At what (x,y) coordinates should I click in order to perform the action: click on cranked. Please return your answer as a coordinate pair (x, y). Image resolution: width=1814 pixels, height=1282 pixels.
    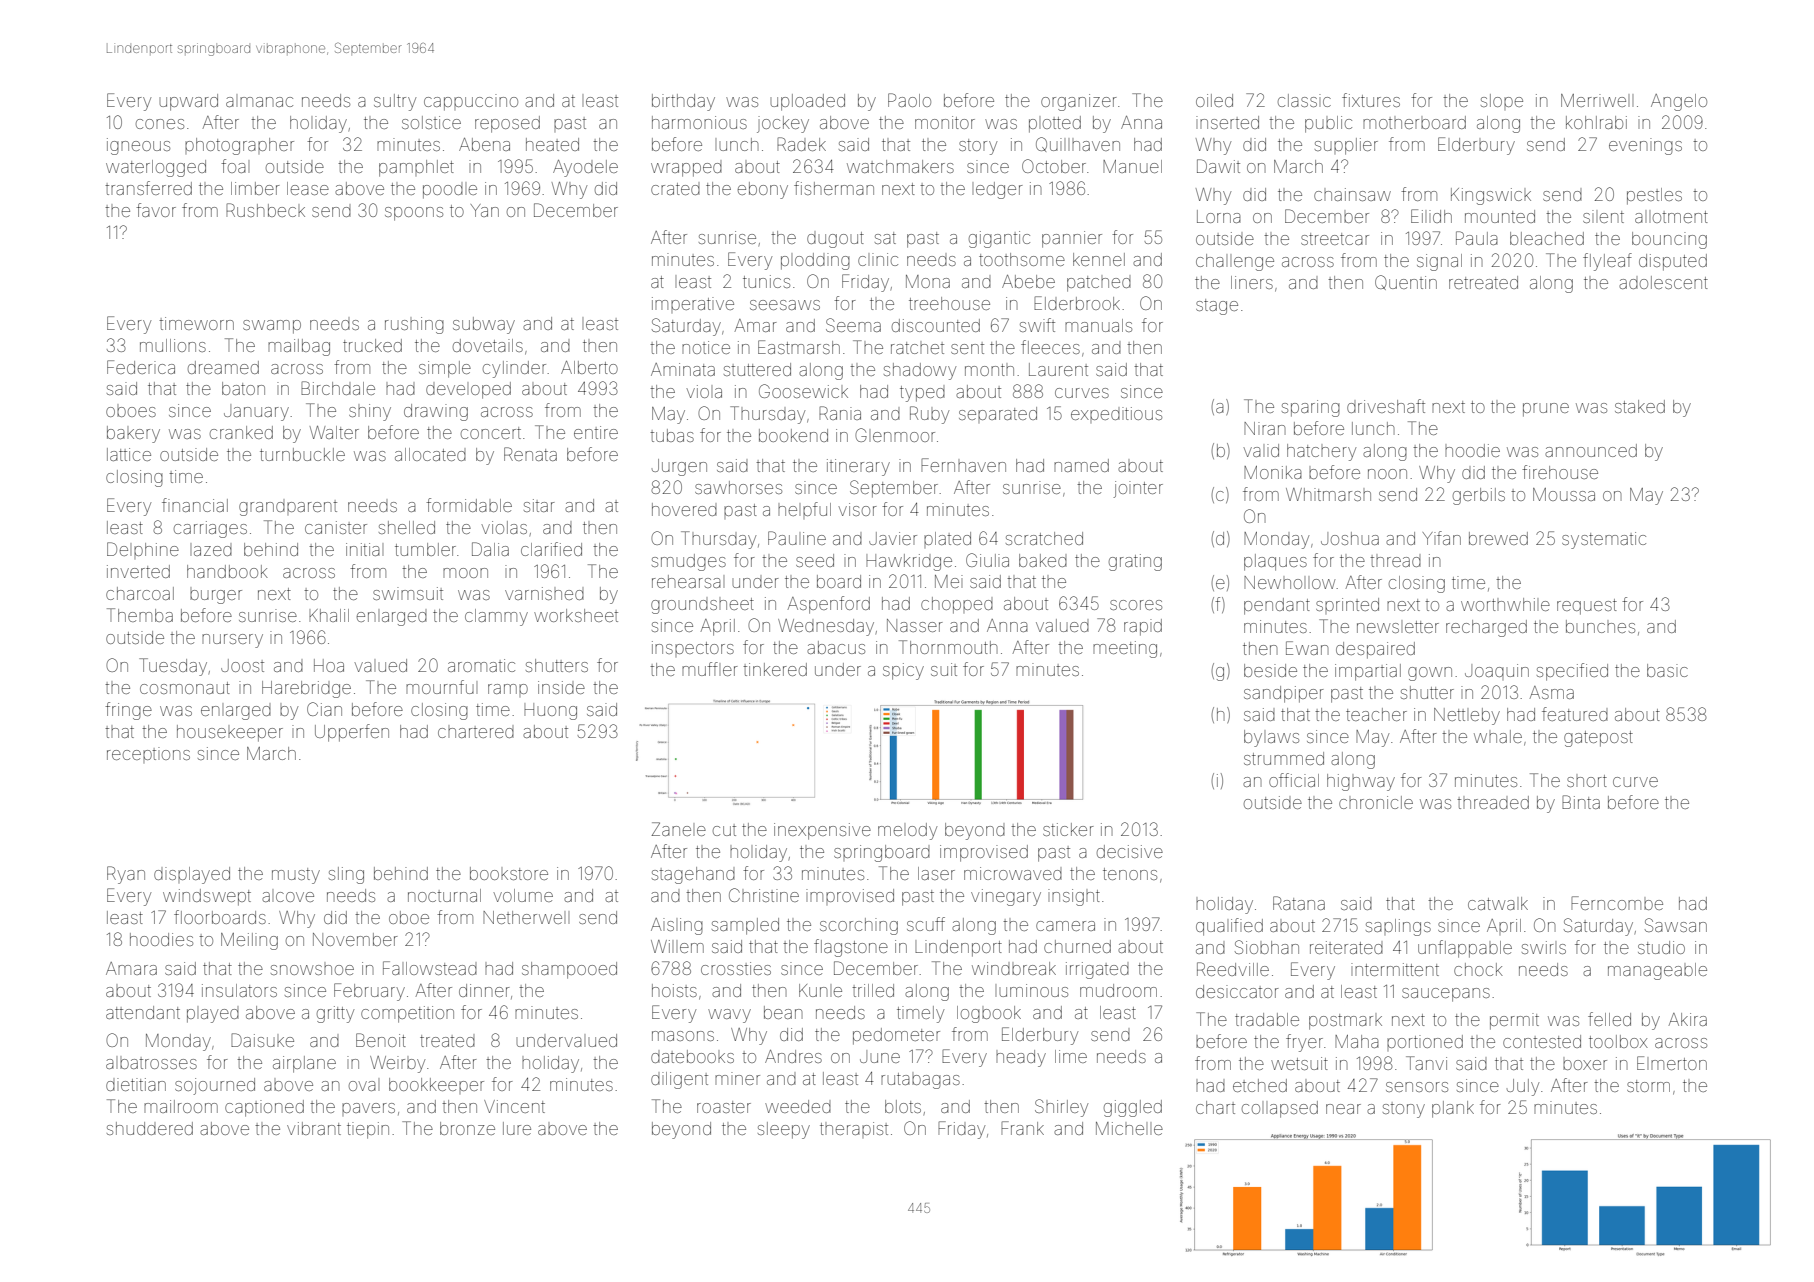
    Looking at the image, I should click on (241, 432).
